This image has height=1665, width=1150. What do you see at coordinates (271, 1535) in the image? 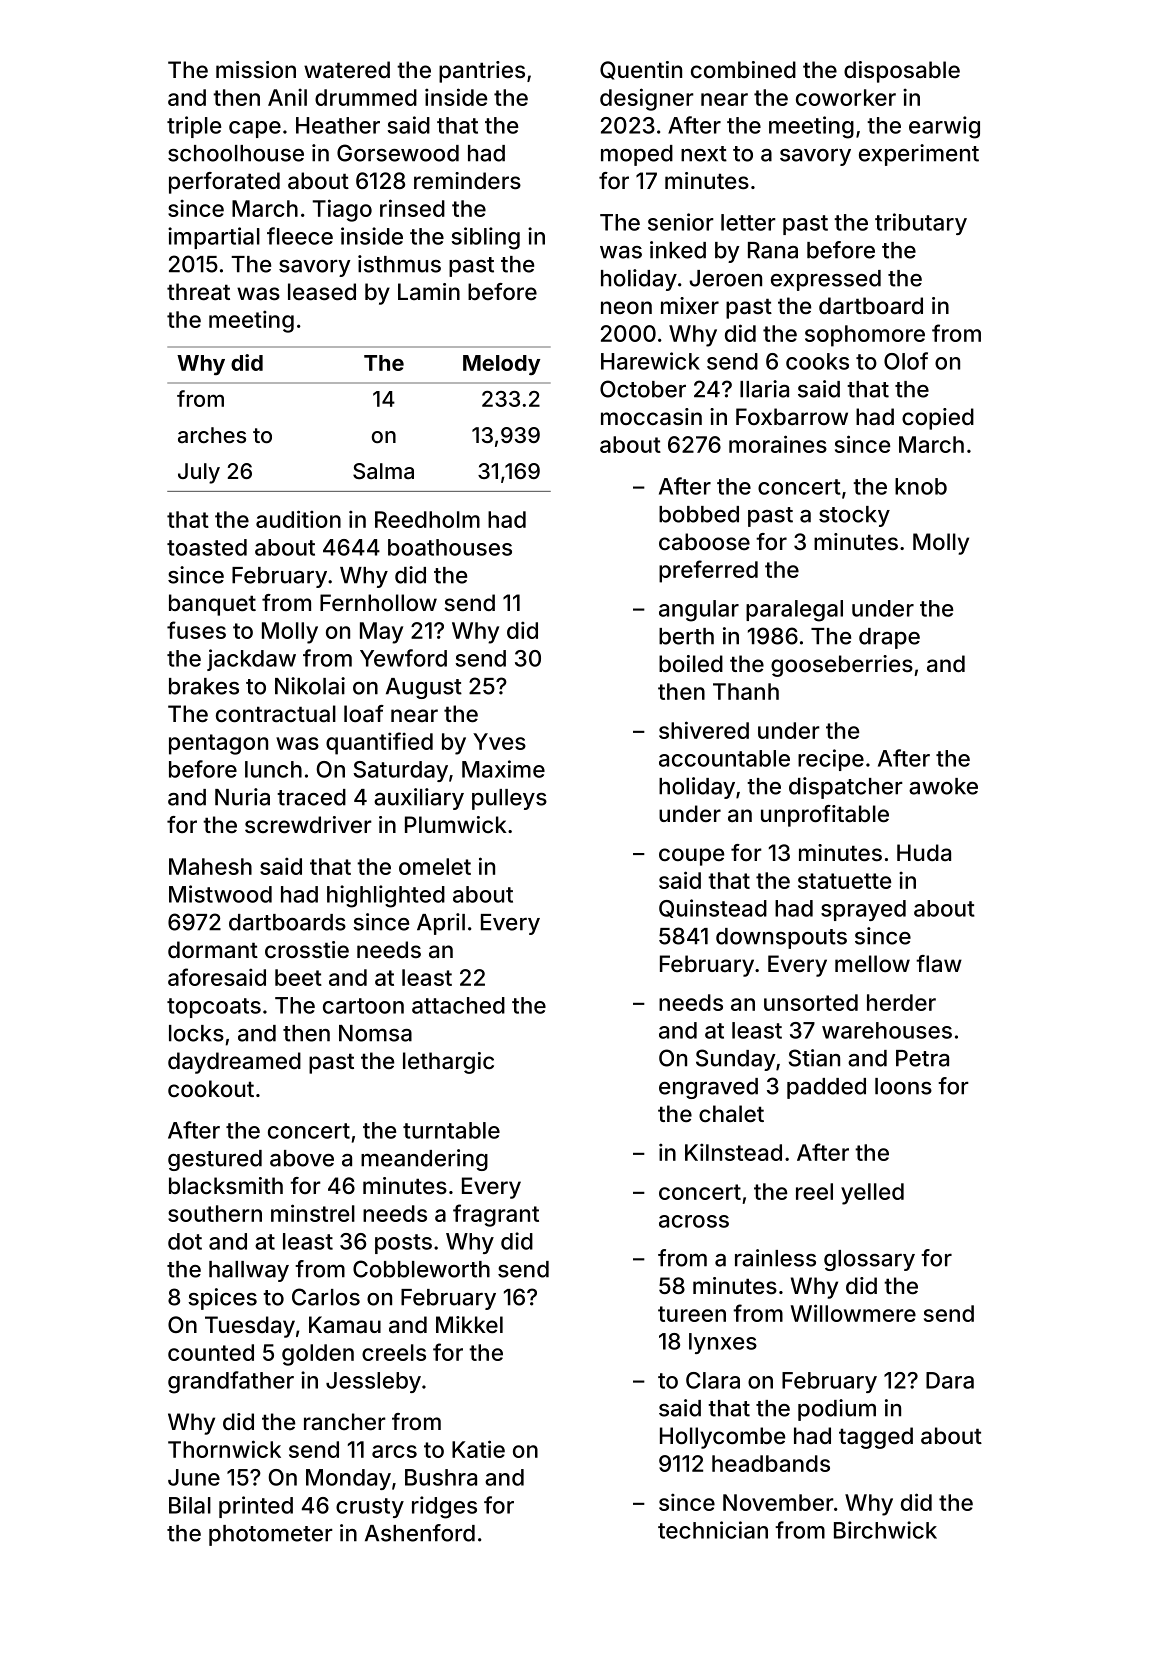
I see `photometer` at bounding box center [271, 1535].
